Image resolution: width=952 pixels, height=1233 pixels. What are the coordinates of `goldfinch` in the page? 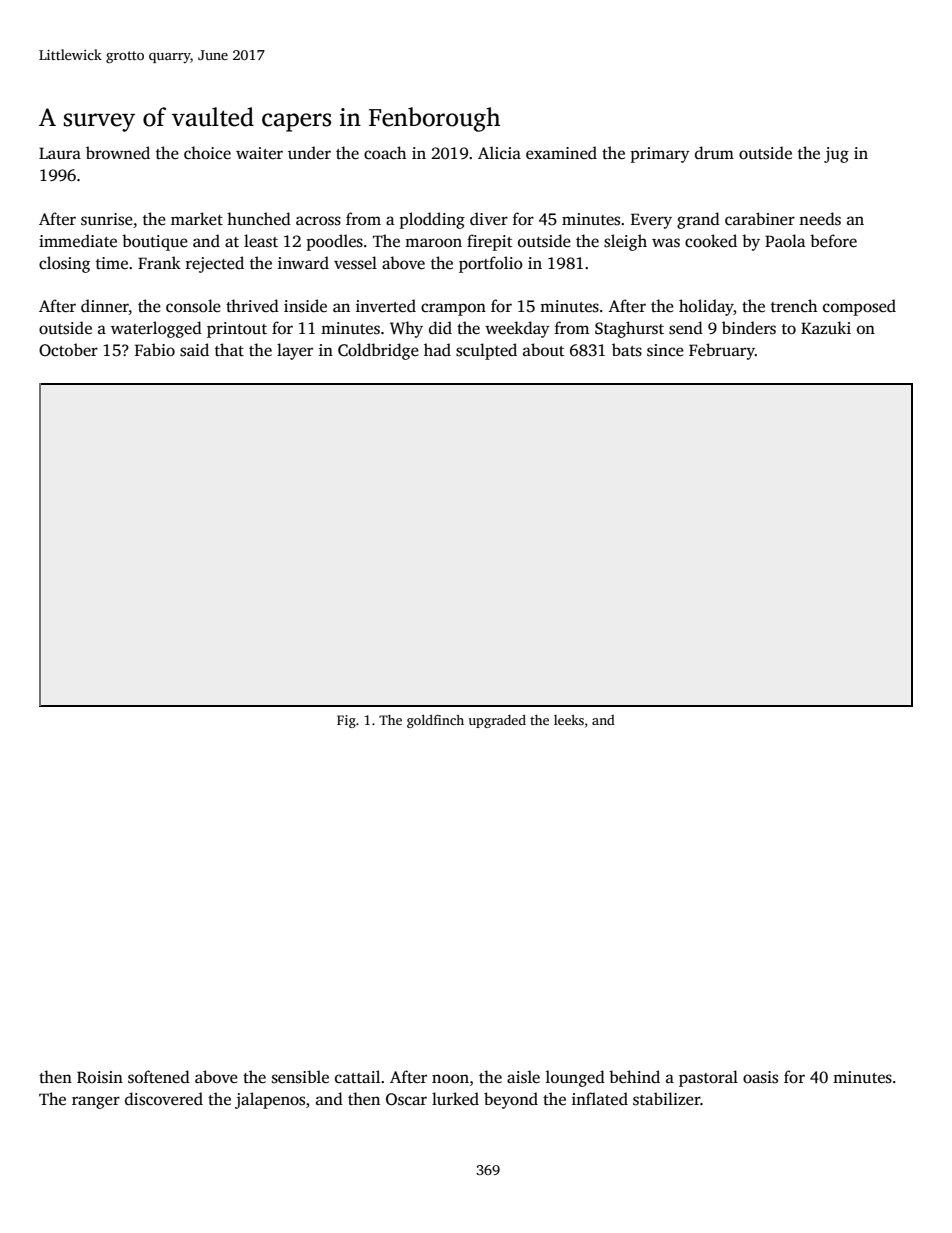 It's located at (435, 721).
